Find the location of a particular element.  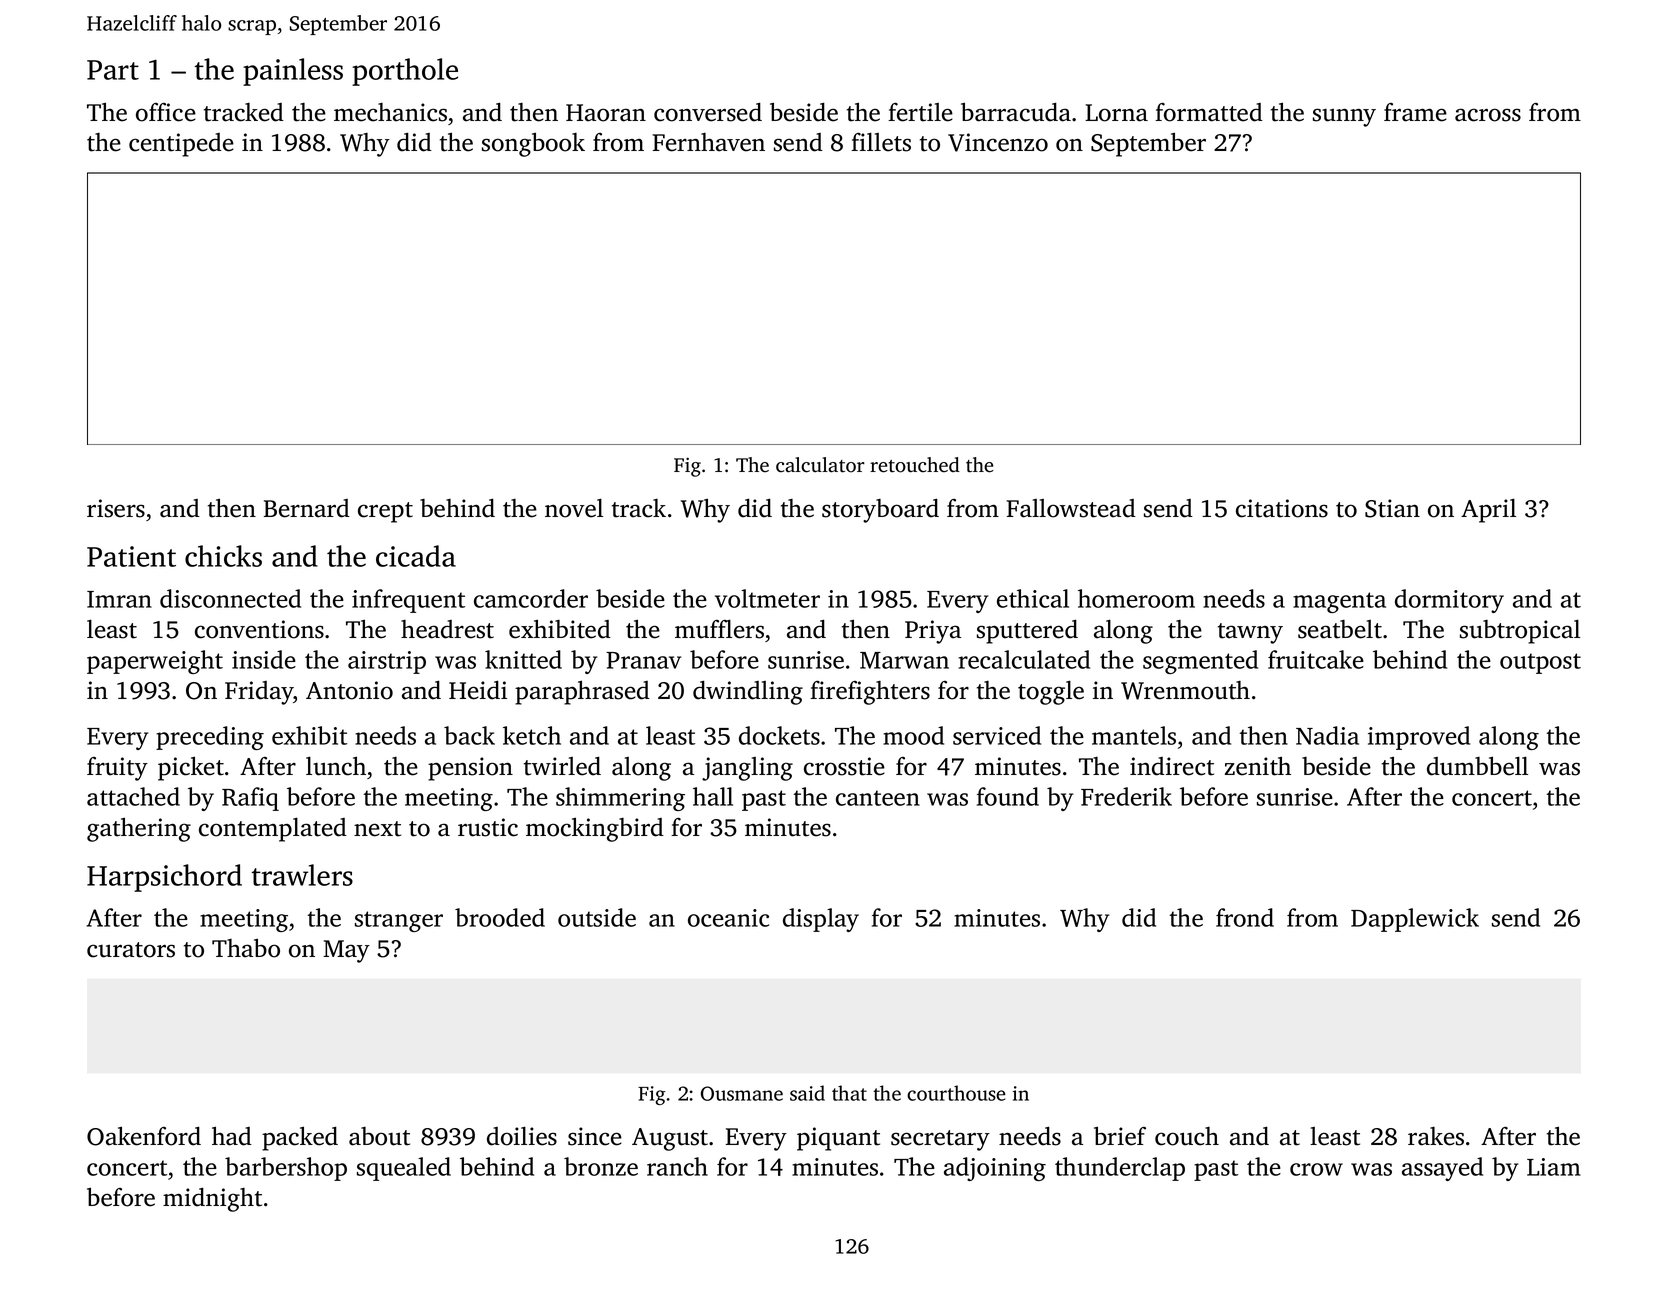

May is located at coordinates (346, 951).
